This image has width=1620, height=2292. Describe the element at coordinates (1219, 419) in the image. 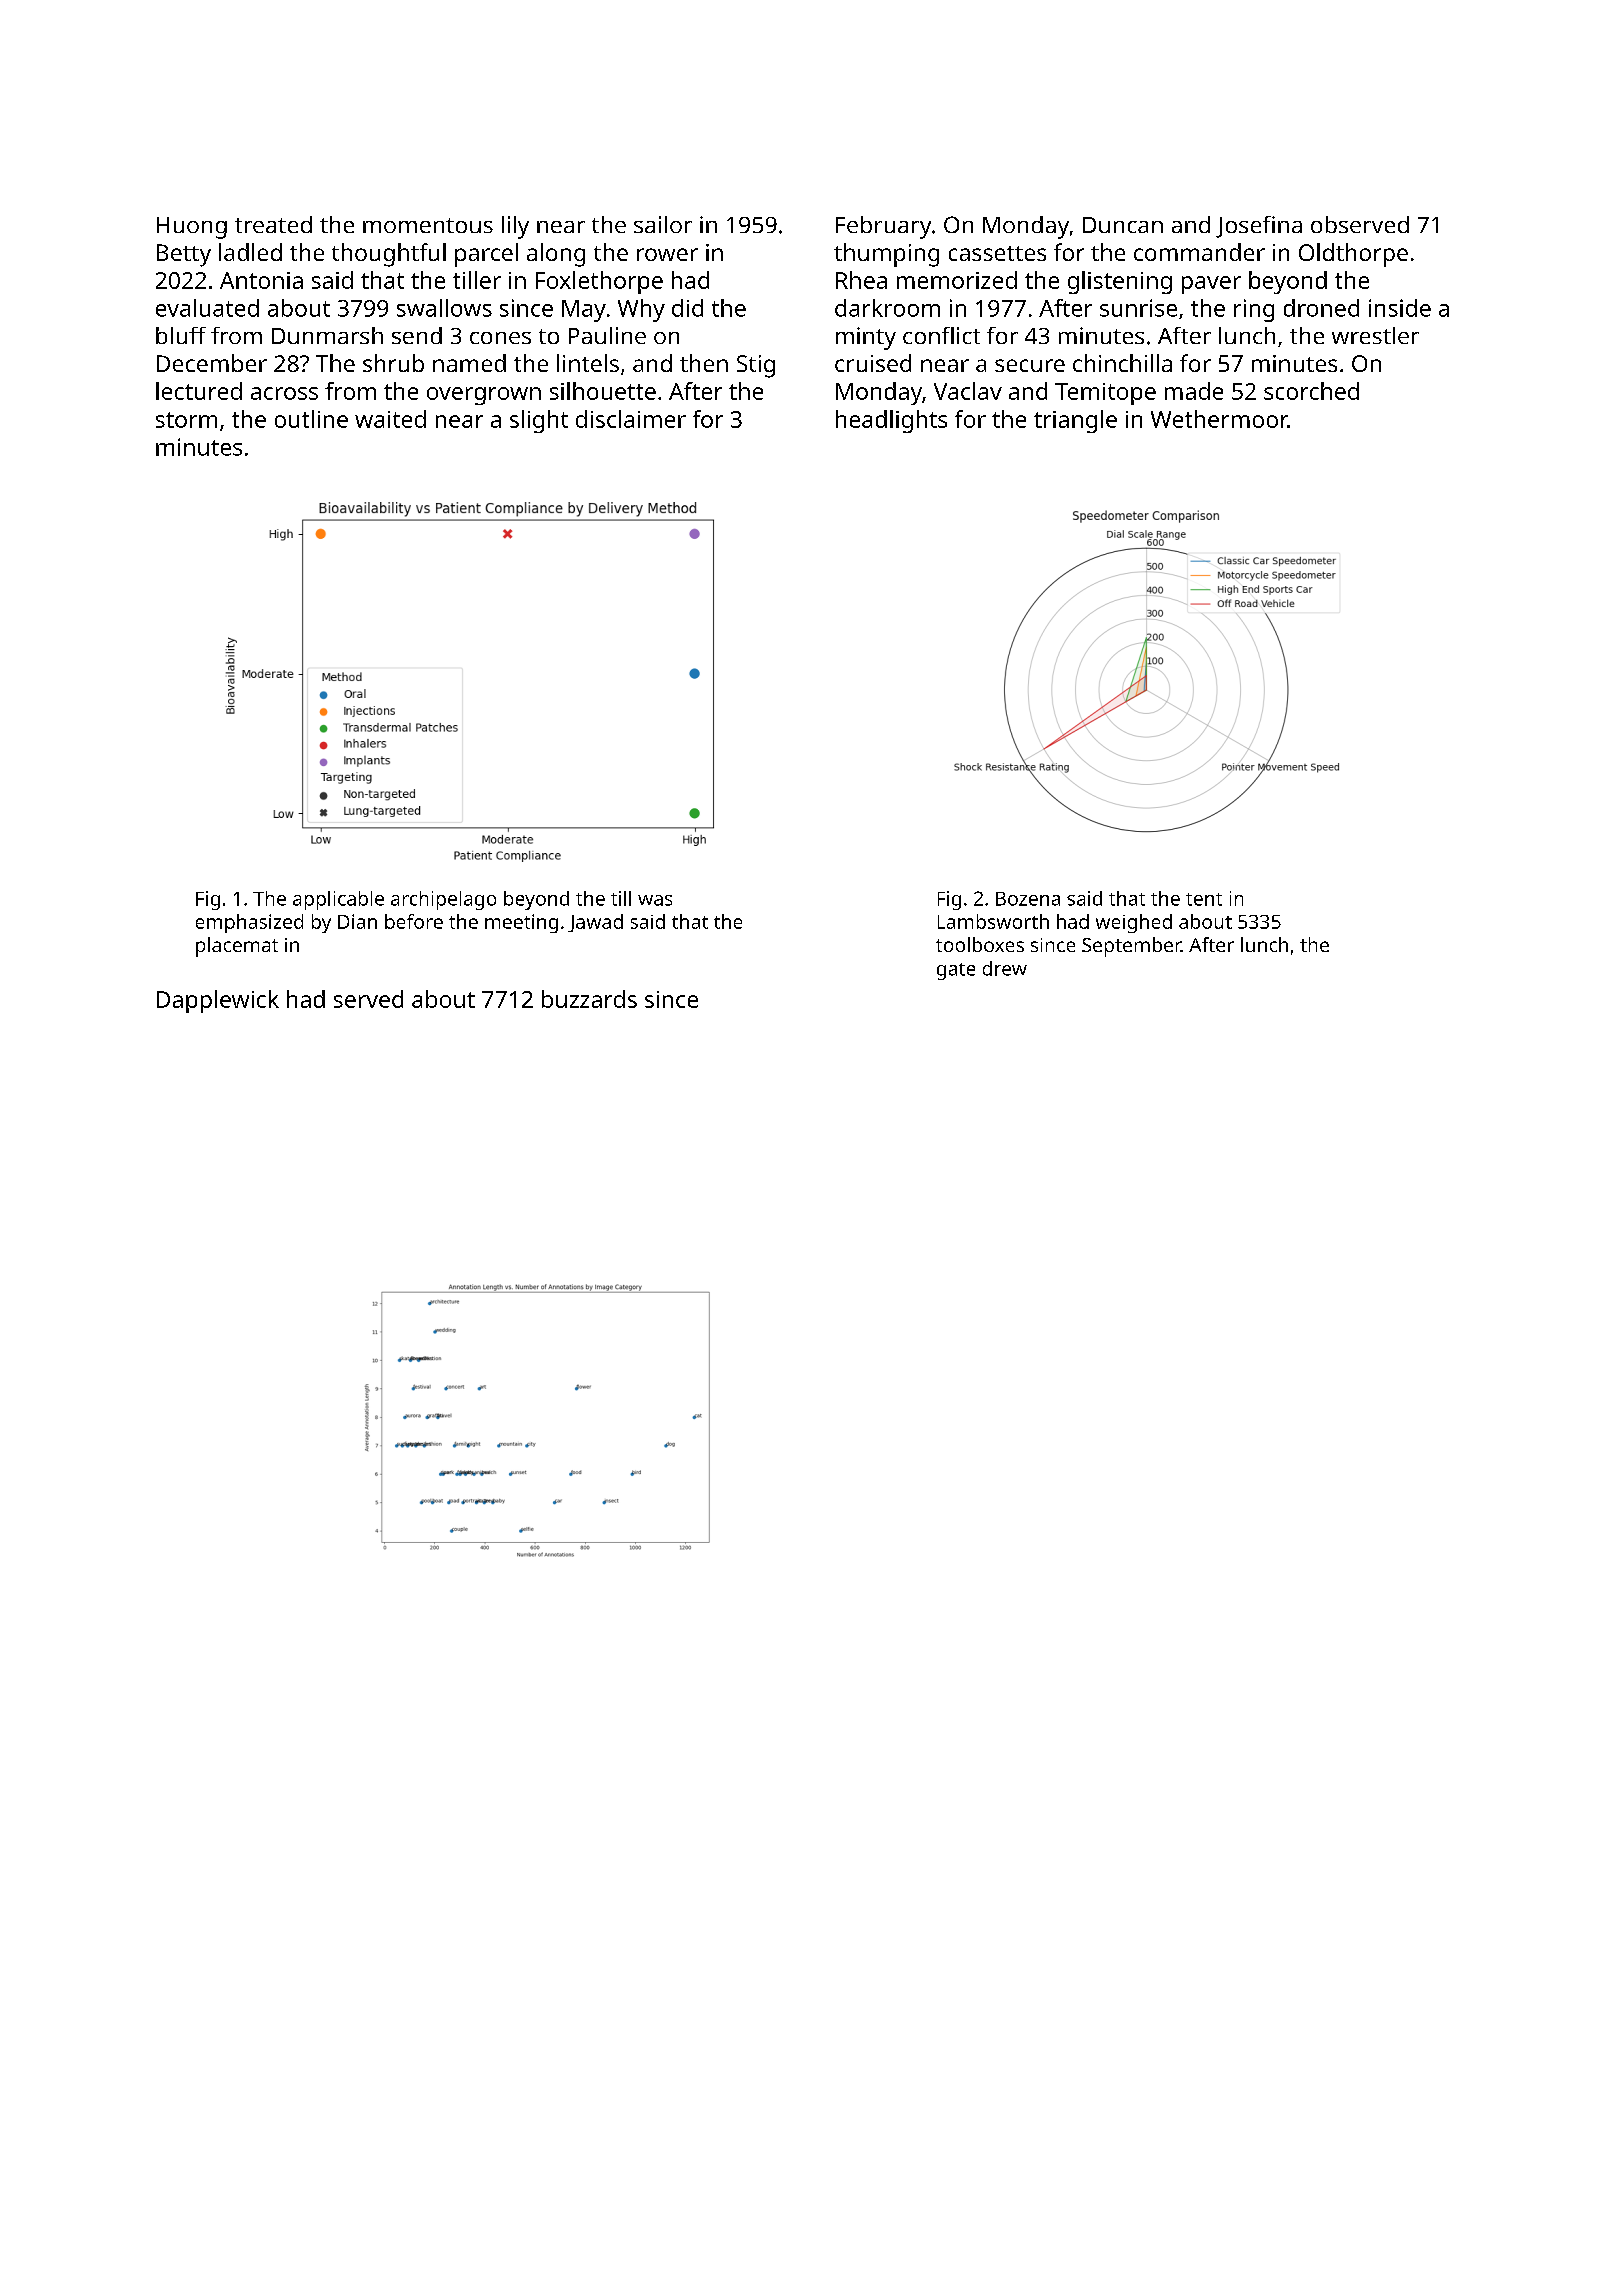

I see `Wethermoor` at that location.
